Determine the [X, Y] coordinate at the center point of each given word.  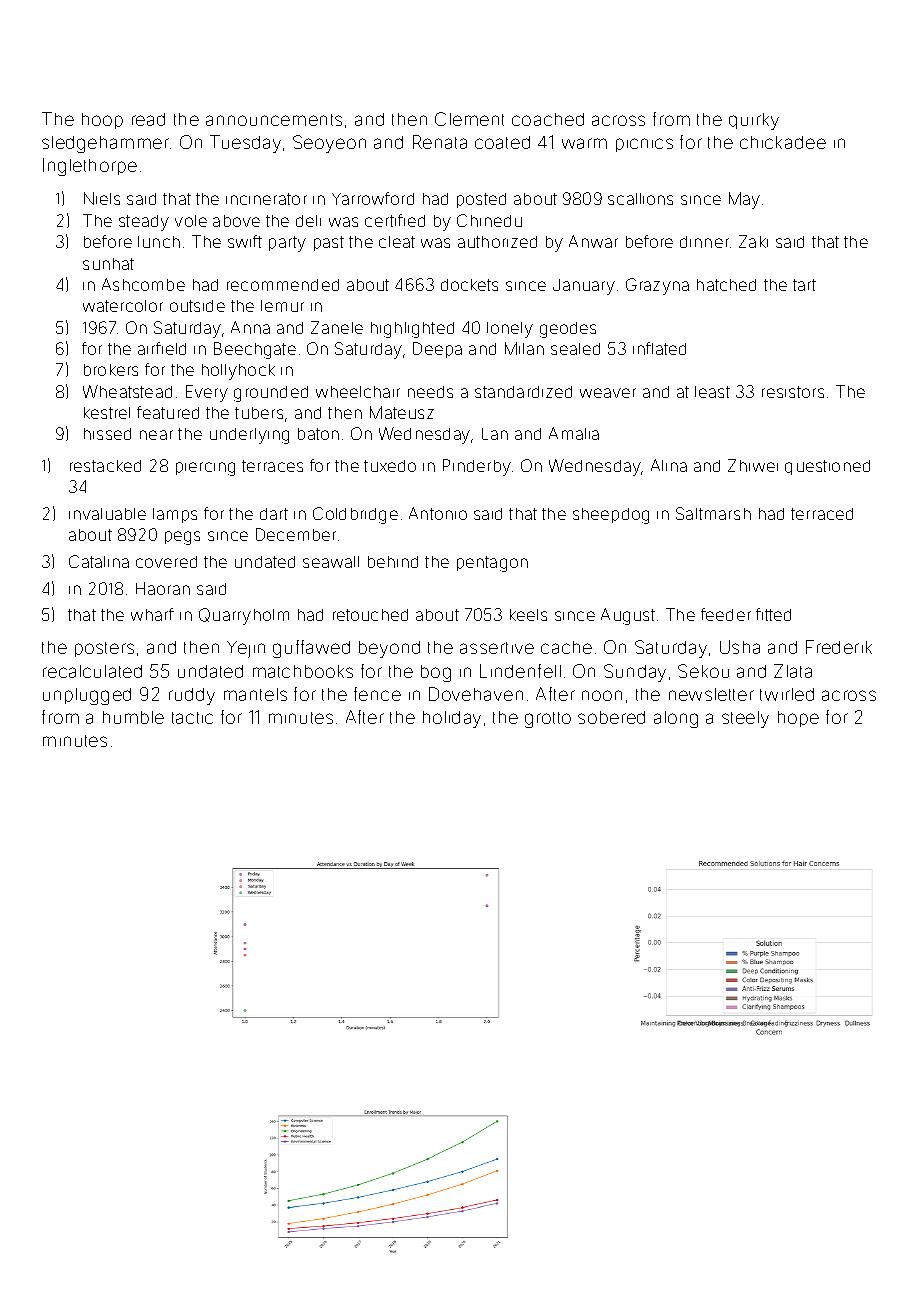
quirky [754, 121]
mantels [255, 694]
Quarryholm [244, 616]
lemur [282, 306]
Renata [440, 142]
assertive [497, 648]
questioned [827, 467]
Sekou [703, 671]
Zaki [753, 241]
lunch [159, 242]
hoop [102, 121]
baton [318, 434]
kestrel [107, 413]
